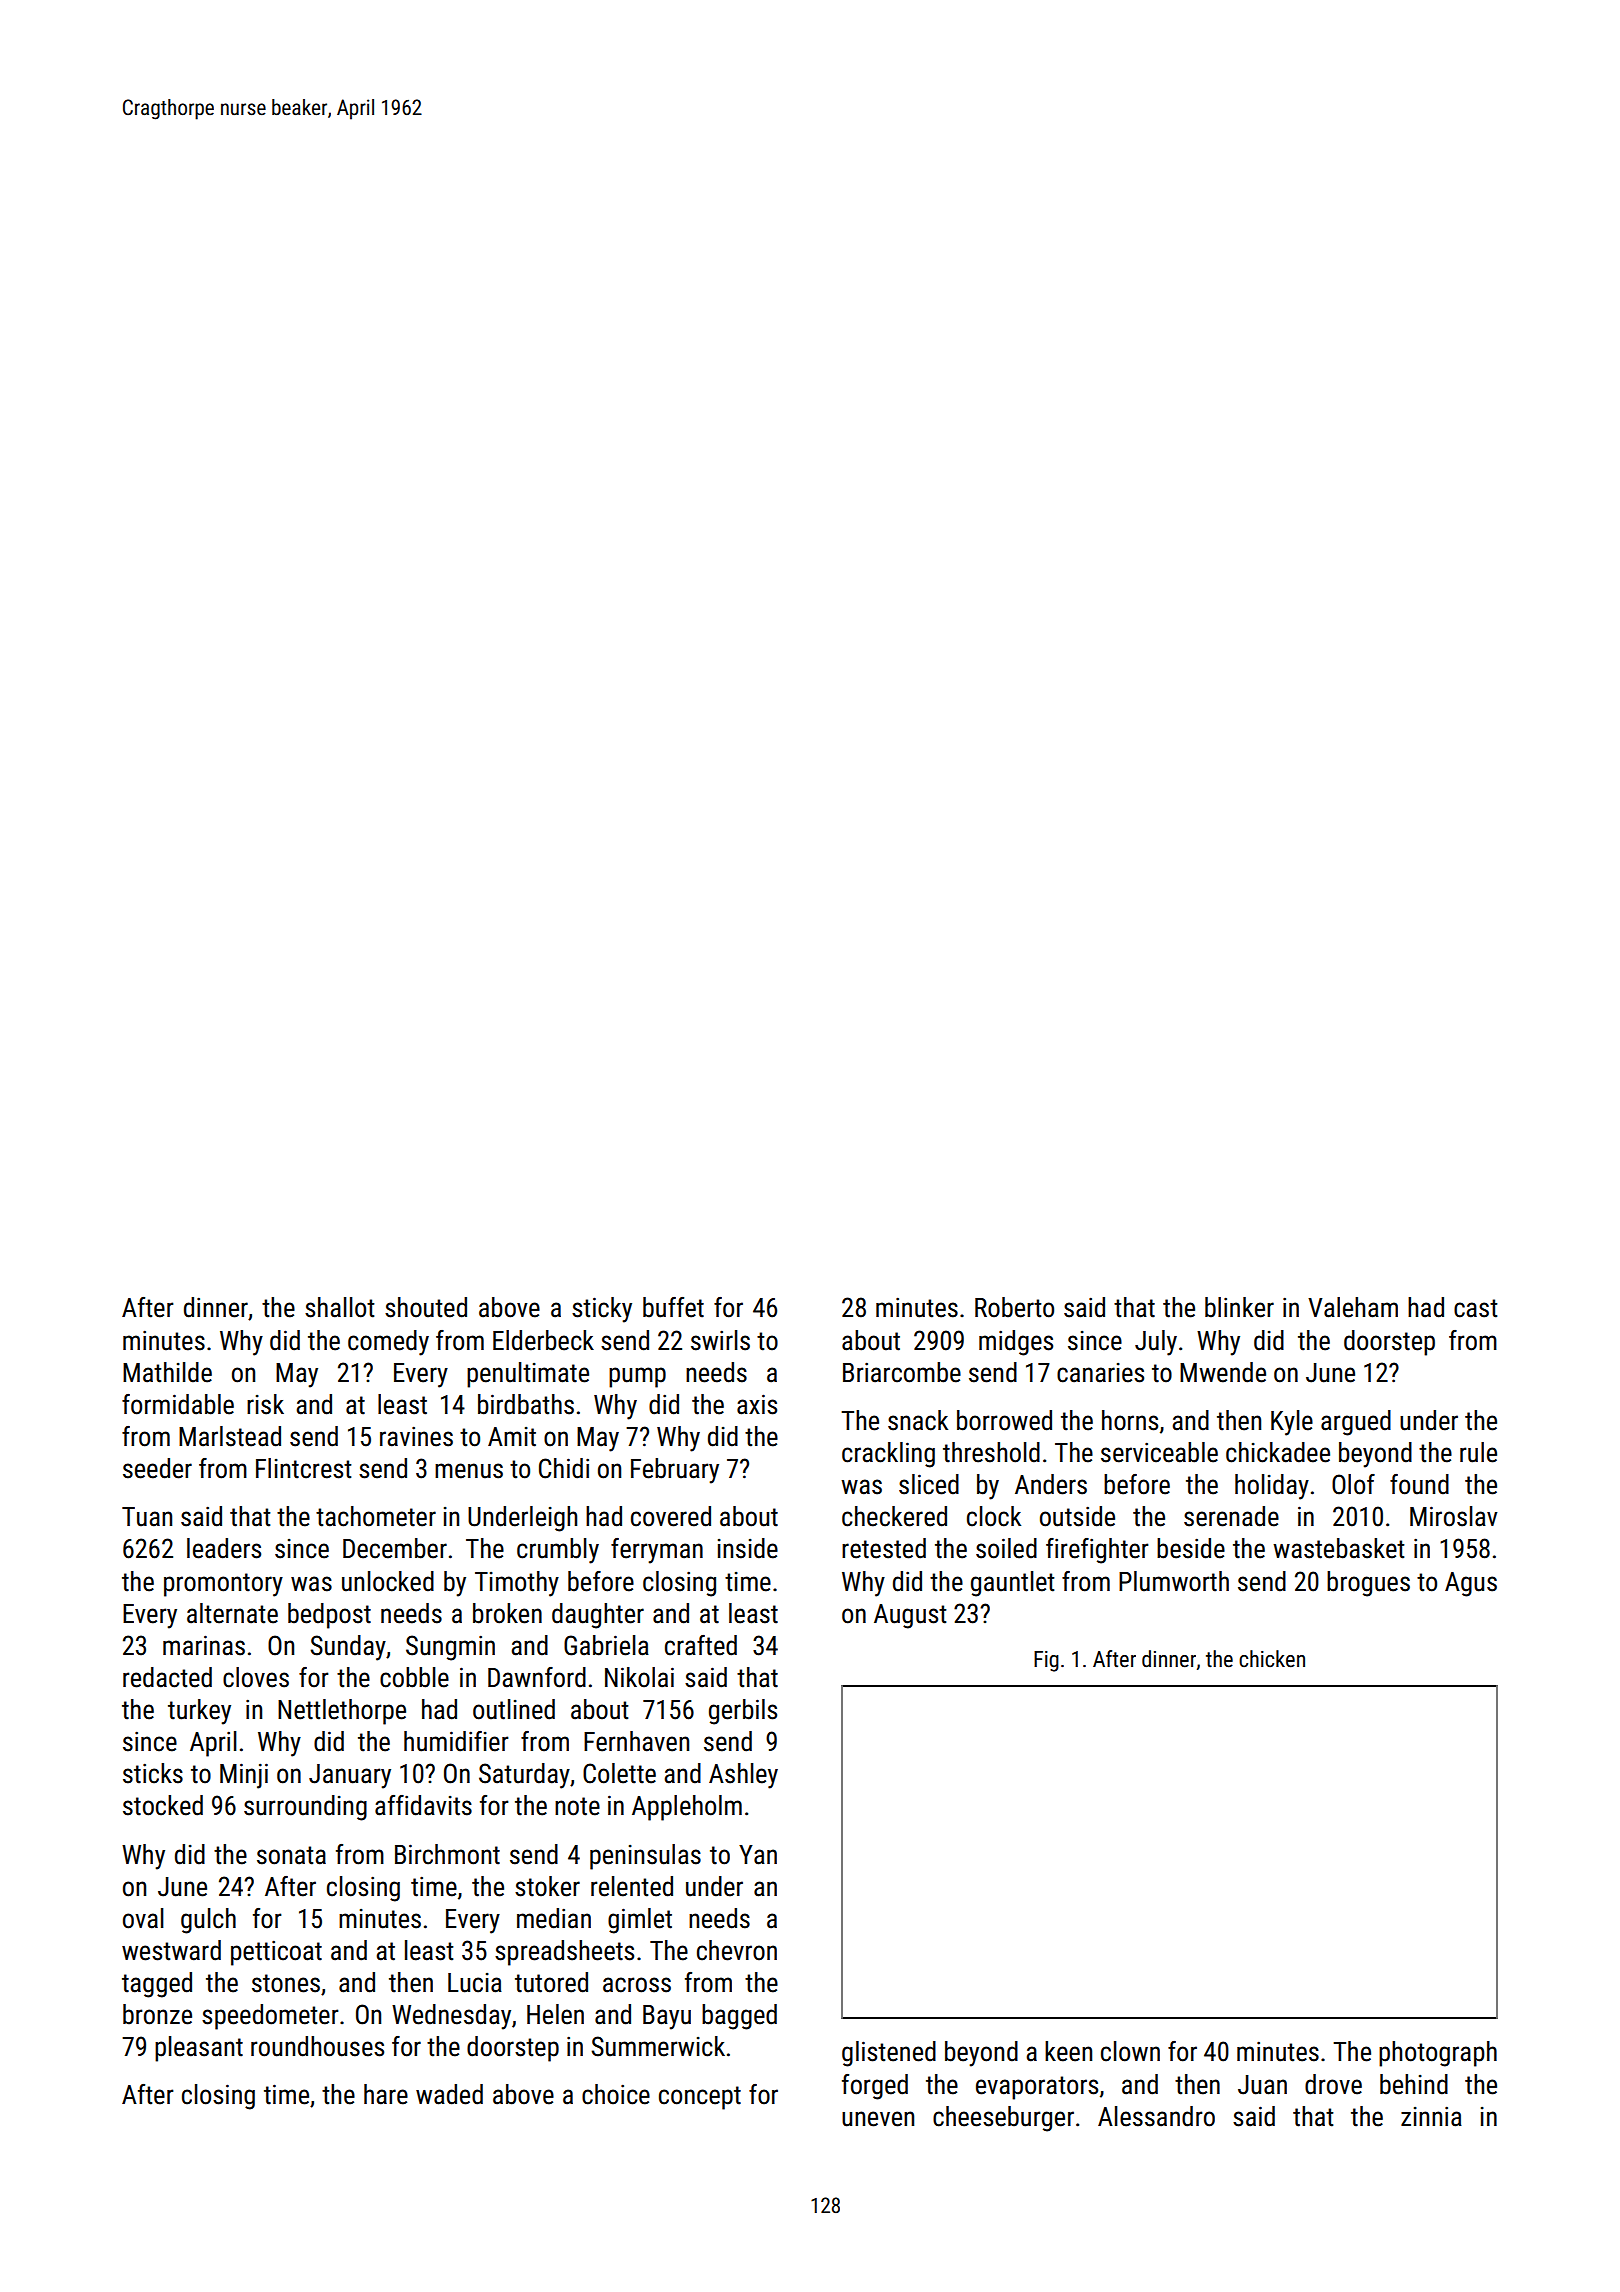 The height and width of the screenshot is (2292, 1620). What do you see at coordinates (1368, 1584) in the screenshot?
I see `brogues` at bounding box center [1368, 1584].
